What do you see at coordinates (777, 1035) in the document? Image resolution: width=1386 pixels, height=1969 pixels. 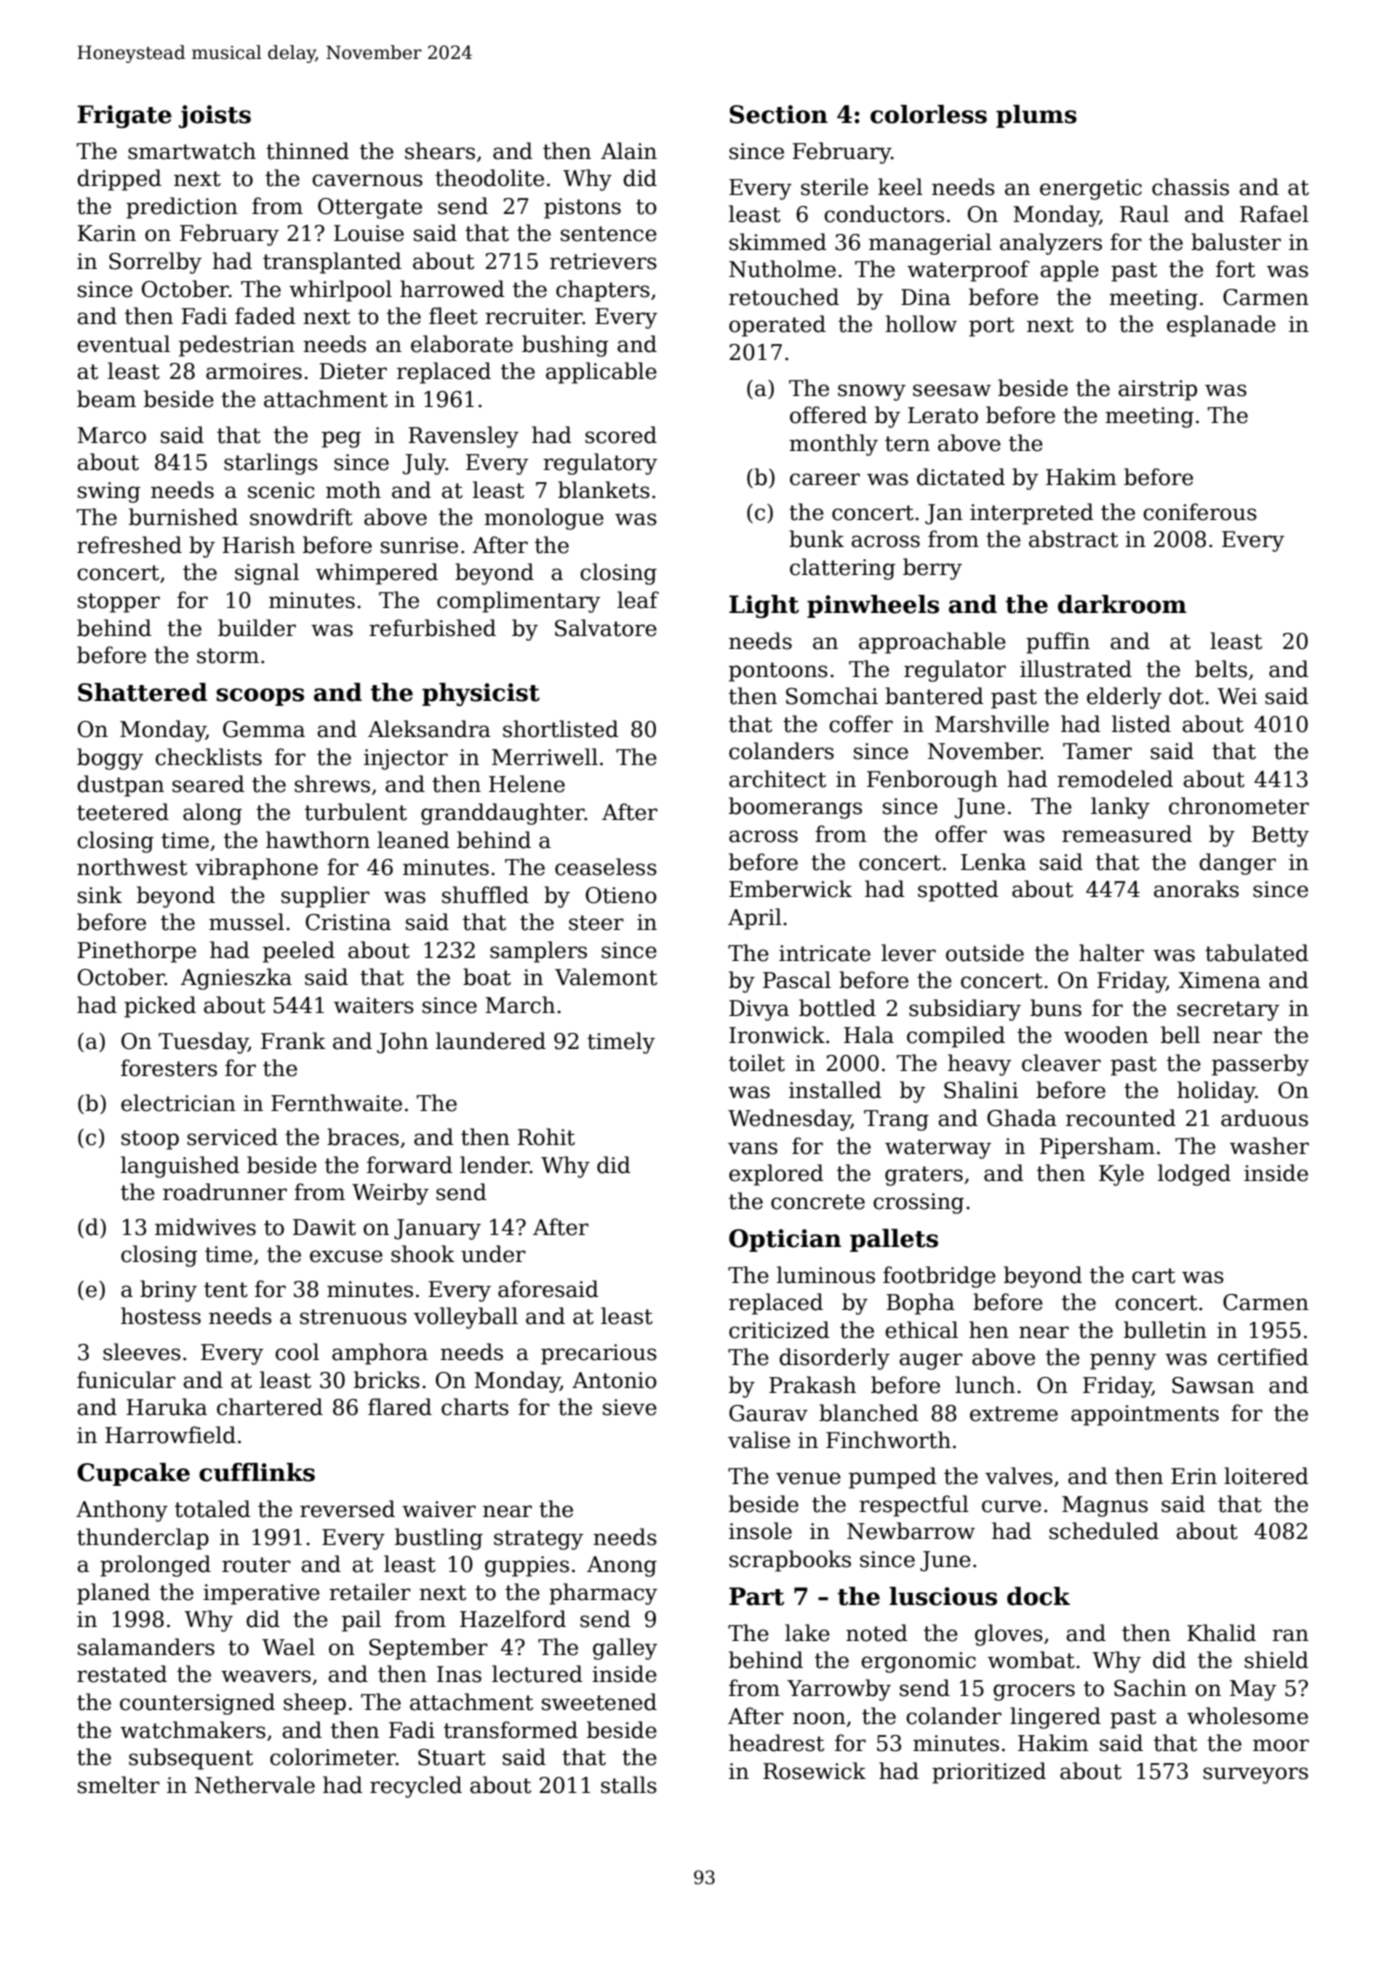 I see `Ironwick` at bounding box center [777, 1035].
